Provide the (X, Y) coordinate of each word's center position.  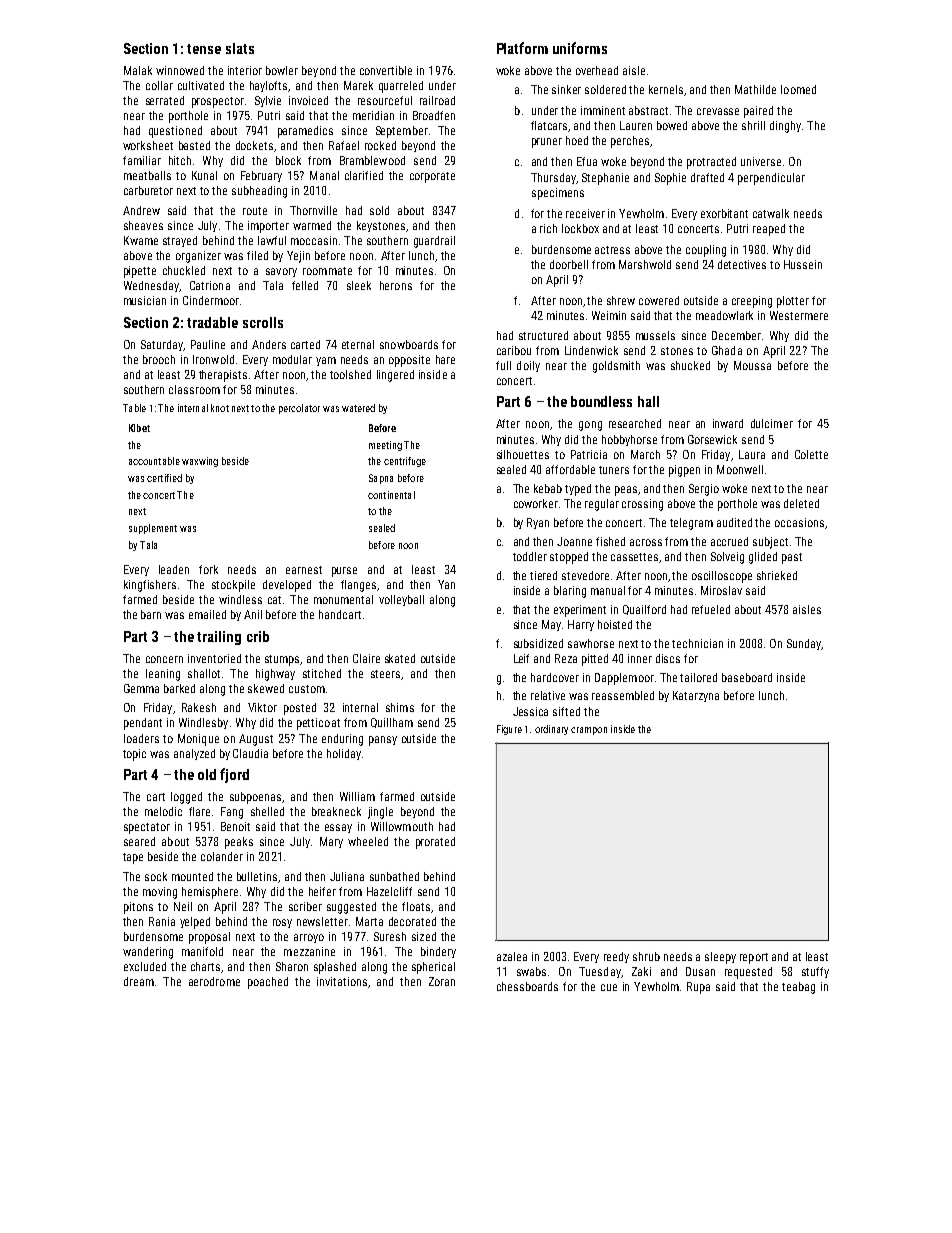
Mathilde (755, 89)
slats (240, 48)
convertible (386, 70)
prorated (435, 843)
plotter (793, 302)
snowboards (409, 344)
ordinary (551, 730)
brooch (159, 359)
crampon (589, 731)
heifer (322, 891)
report (754, 958)
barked (179, 688)
